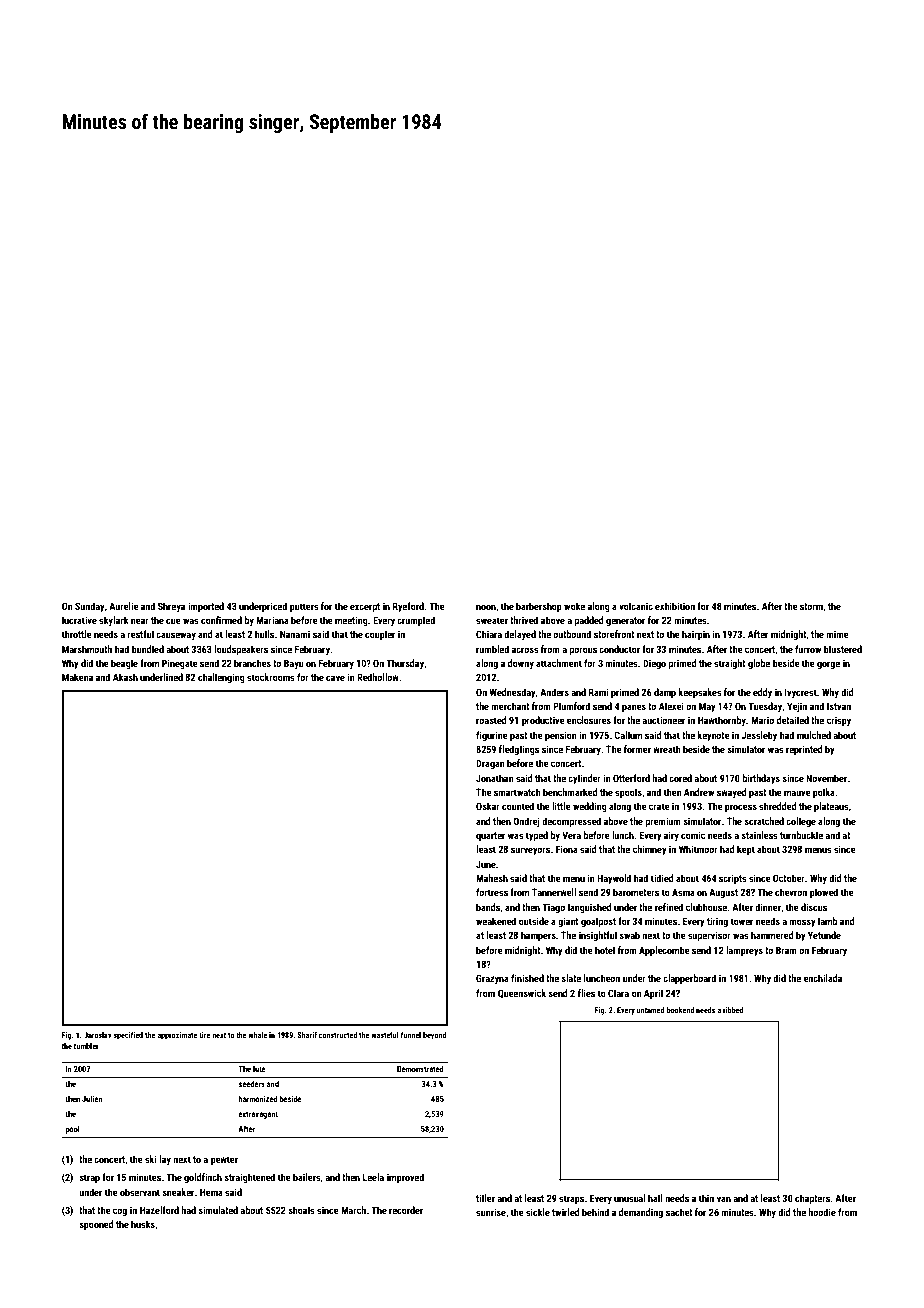  What do you see at coordinates (224, 1160) in the page?
I see `pewter` at bounding box center [224, 1160].
